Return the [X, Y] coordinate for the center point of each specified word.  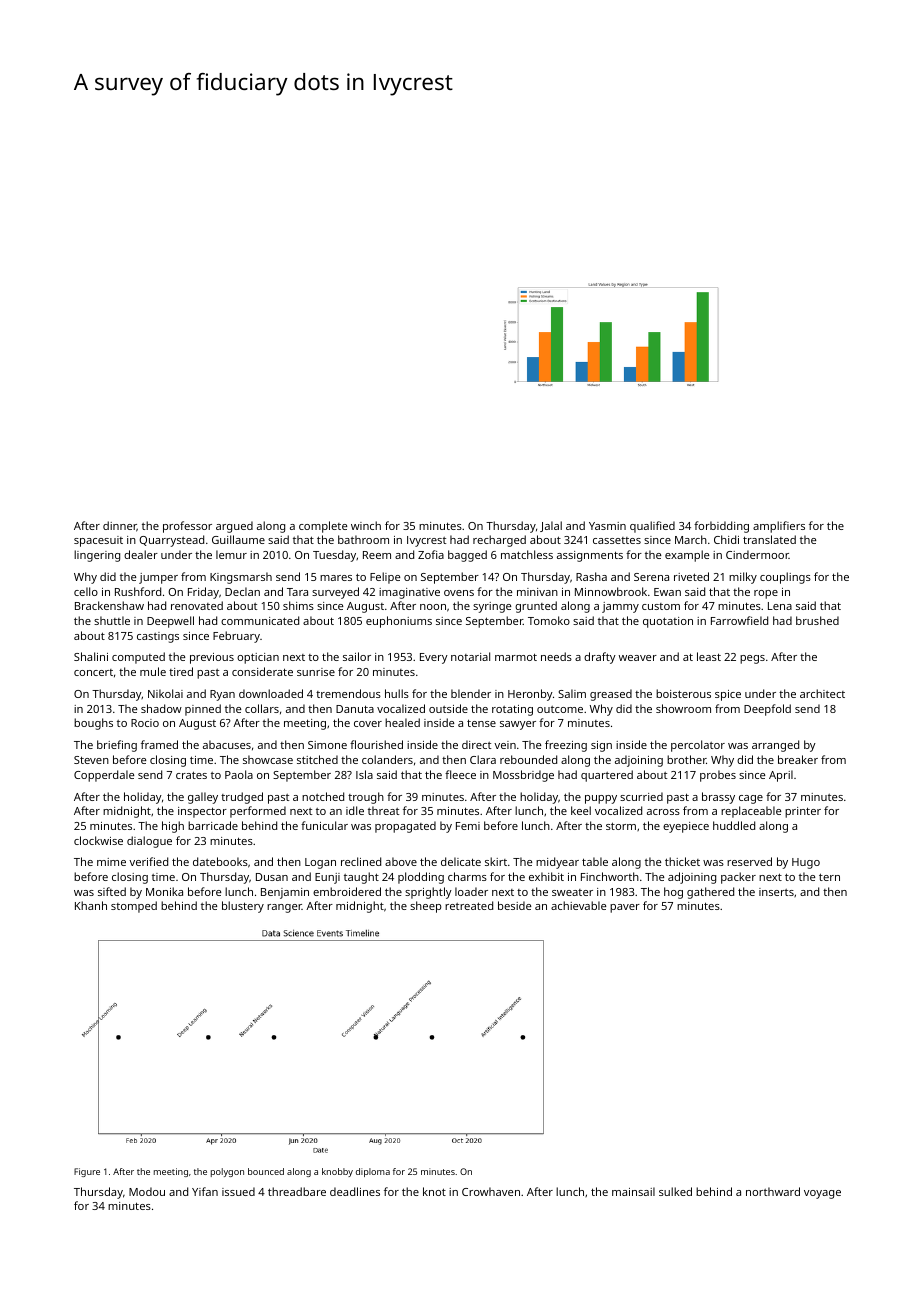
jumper [158, 578]
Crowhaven [491, 1191]
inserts [776, 892]
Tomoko [549, 620]
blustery [243, 907]
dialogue [149, 842]
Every [434, 658]
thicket [682, 861]
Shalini [91, 656]
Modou [147, 1191]
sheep [425, 907]
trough [366, 798]
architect [822, 693]
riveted [691, 576]
